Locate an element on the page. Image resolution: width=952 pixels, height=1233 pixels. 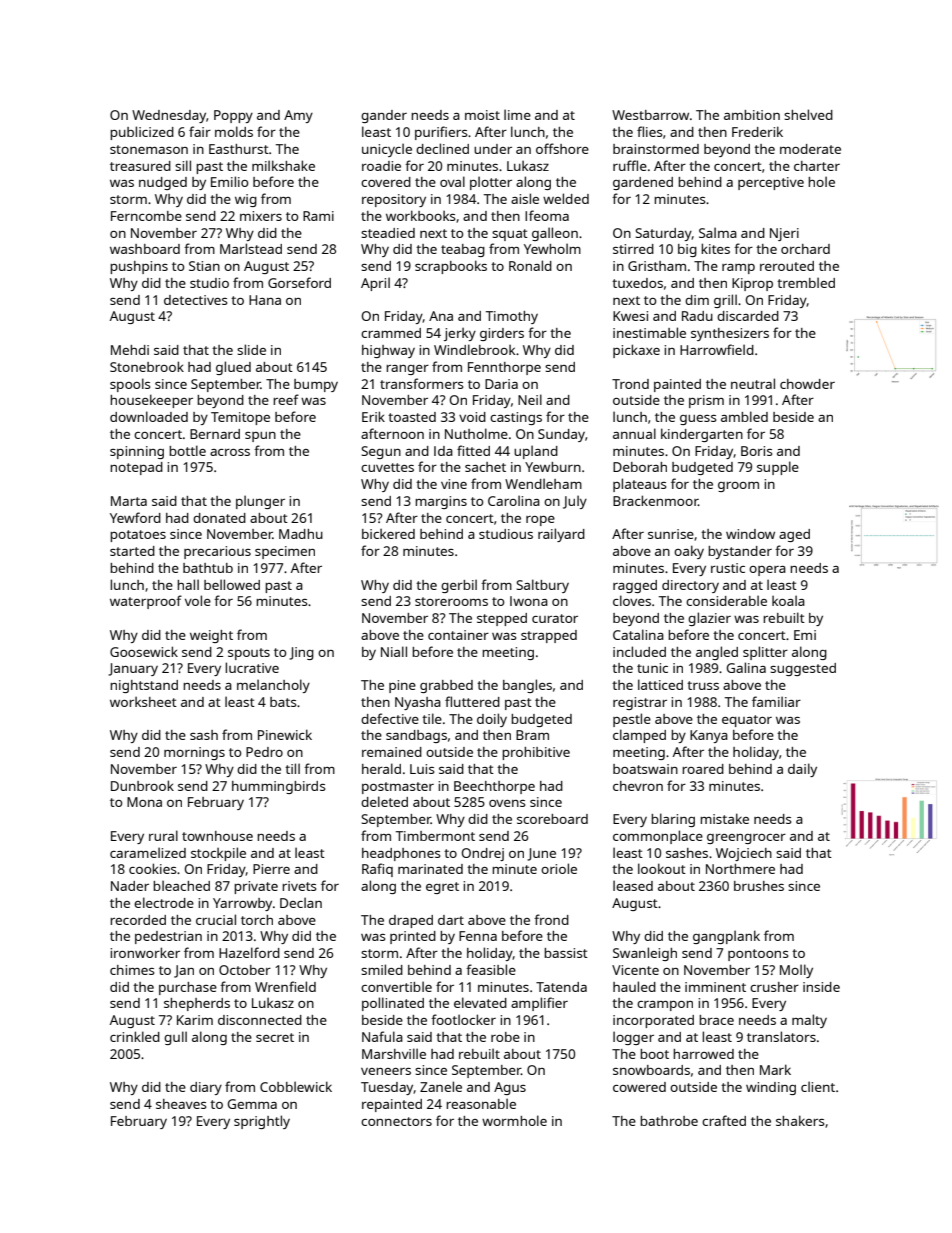
koala is located at coordinates (788, 600).
